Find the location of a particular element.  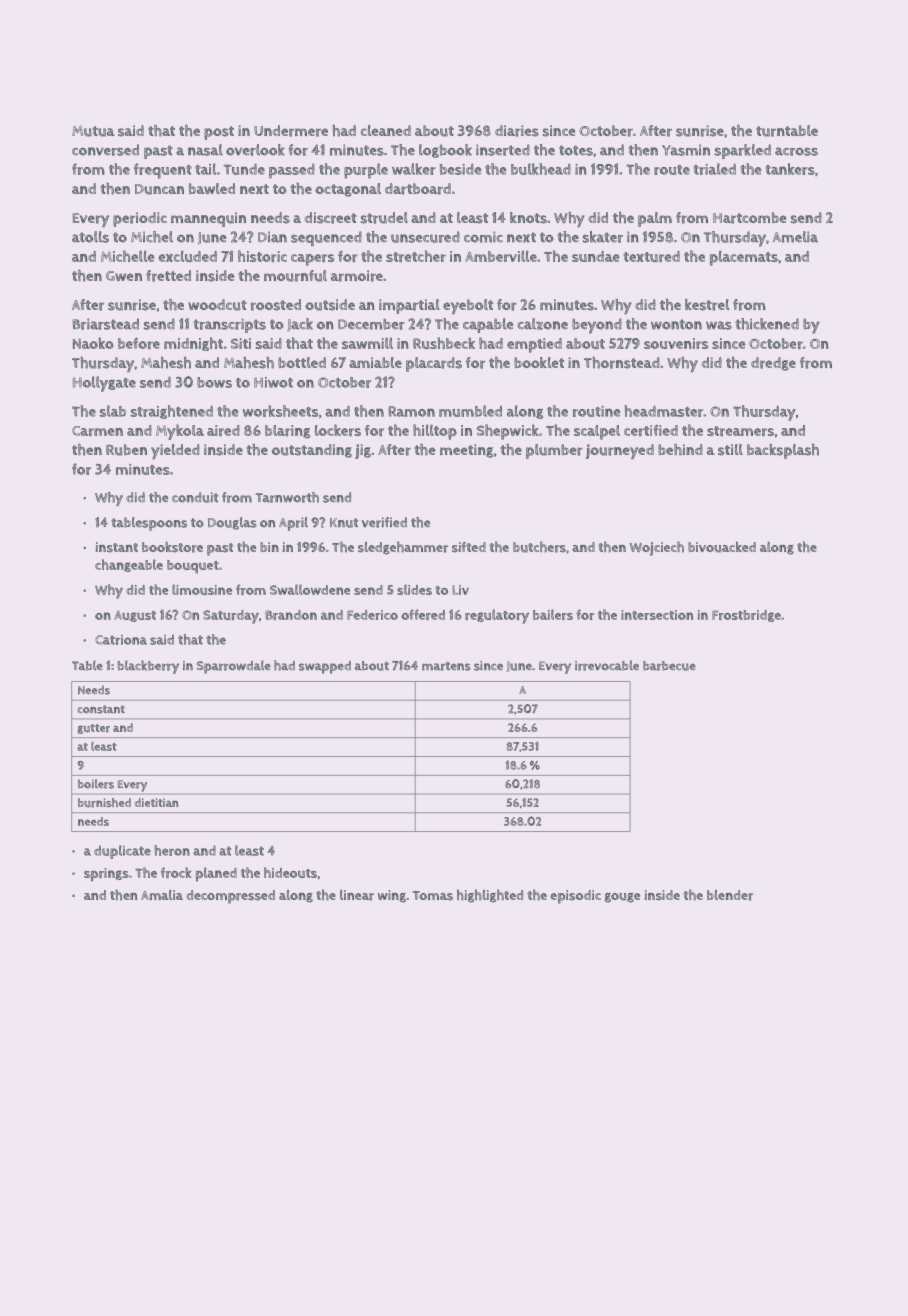

conversed is located at coordinates (105, 150).
